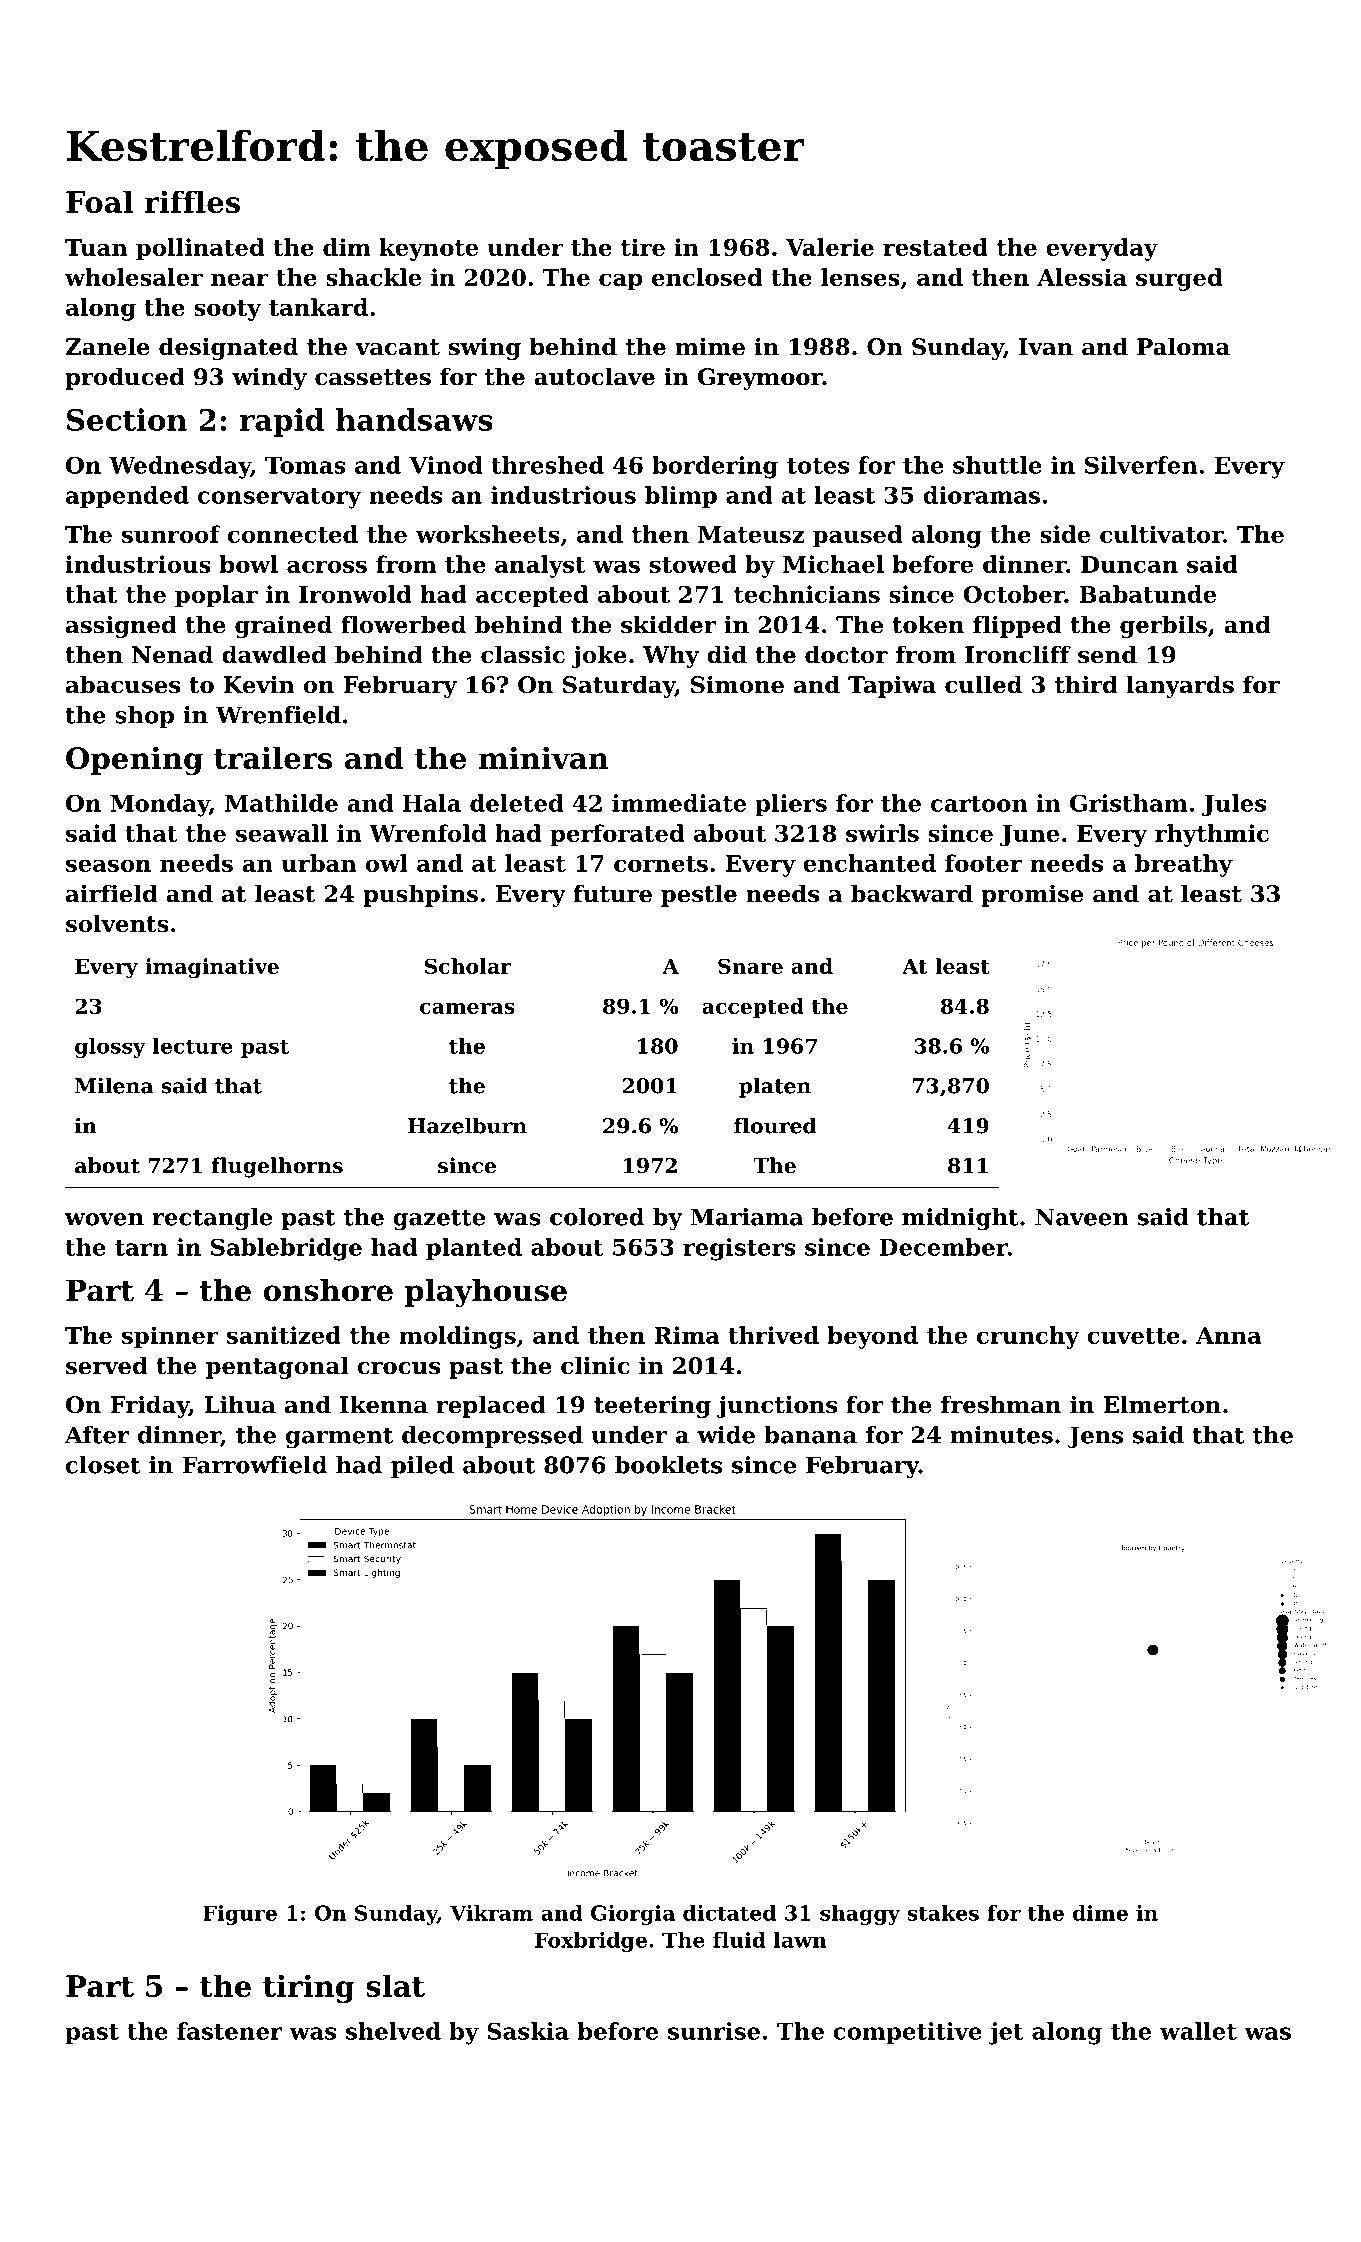 The height and width of the screenshot is (2242, 1361). Describe the element at coordinates (777, 1407) in the screenshot. I see `junctions` at that location.
